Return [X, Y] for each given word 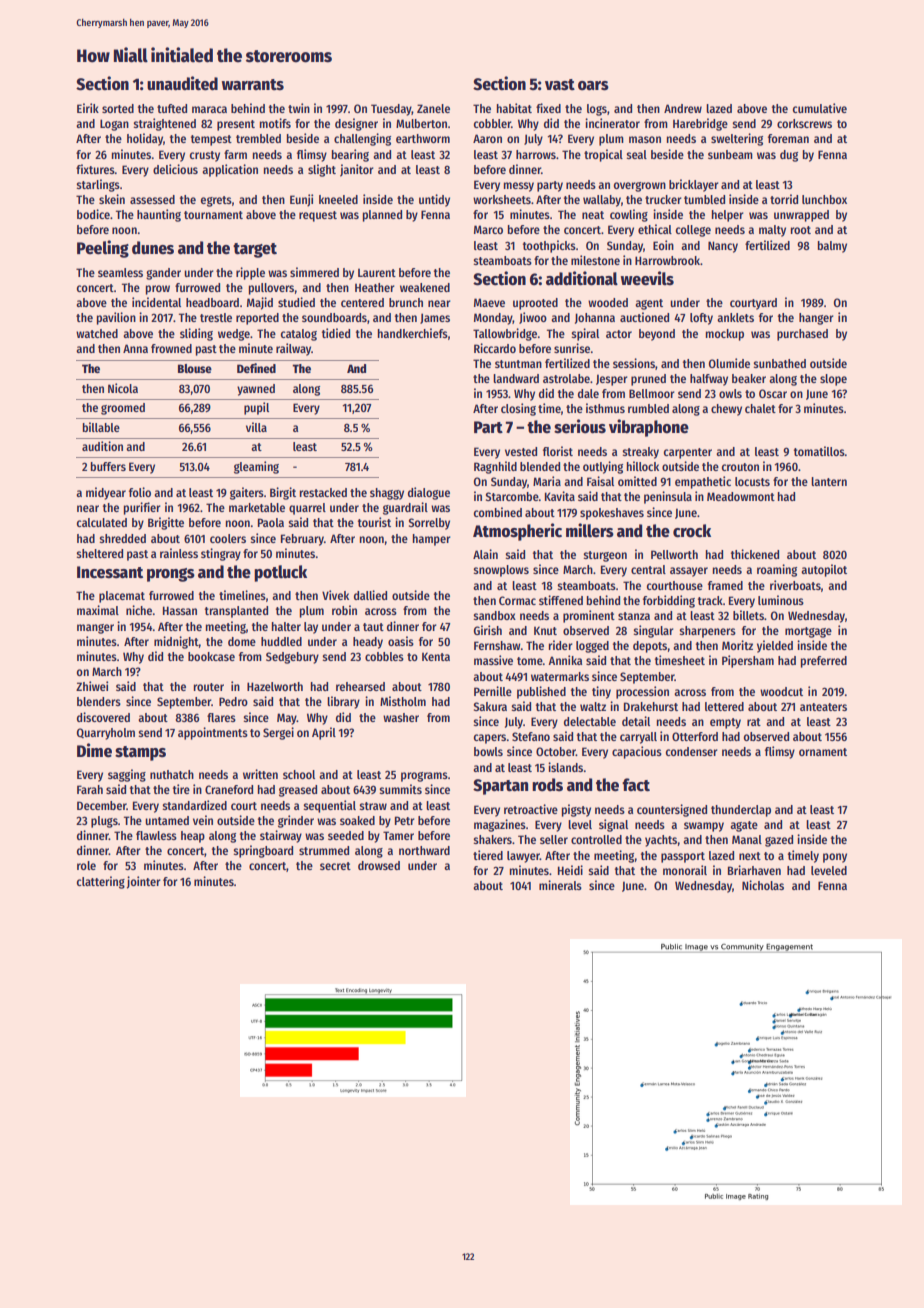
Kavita [560, 496]
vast [560, 85]
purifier [142, 508]
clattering [101, 882]
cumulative [820, 108]
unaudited [182, 83]
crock [692, 531]
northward [424, 850]
